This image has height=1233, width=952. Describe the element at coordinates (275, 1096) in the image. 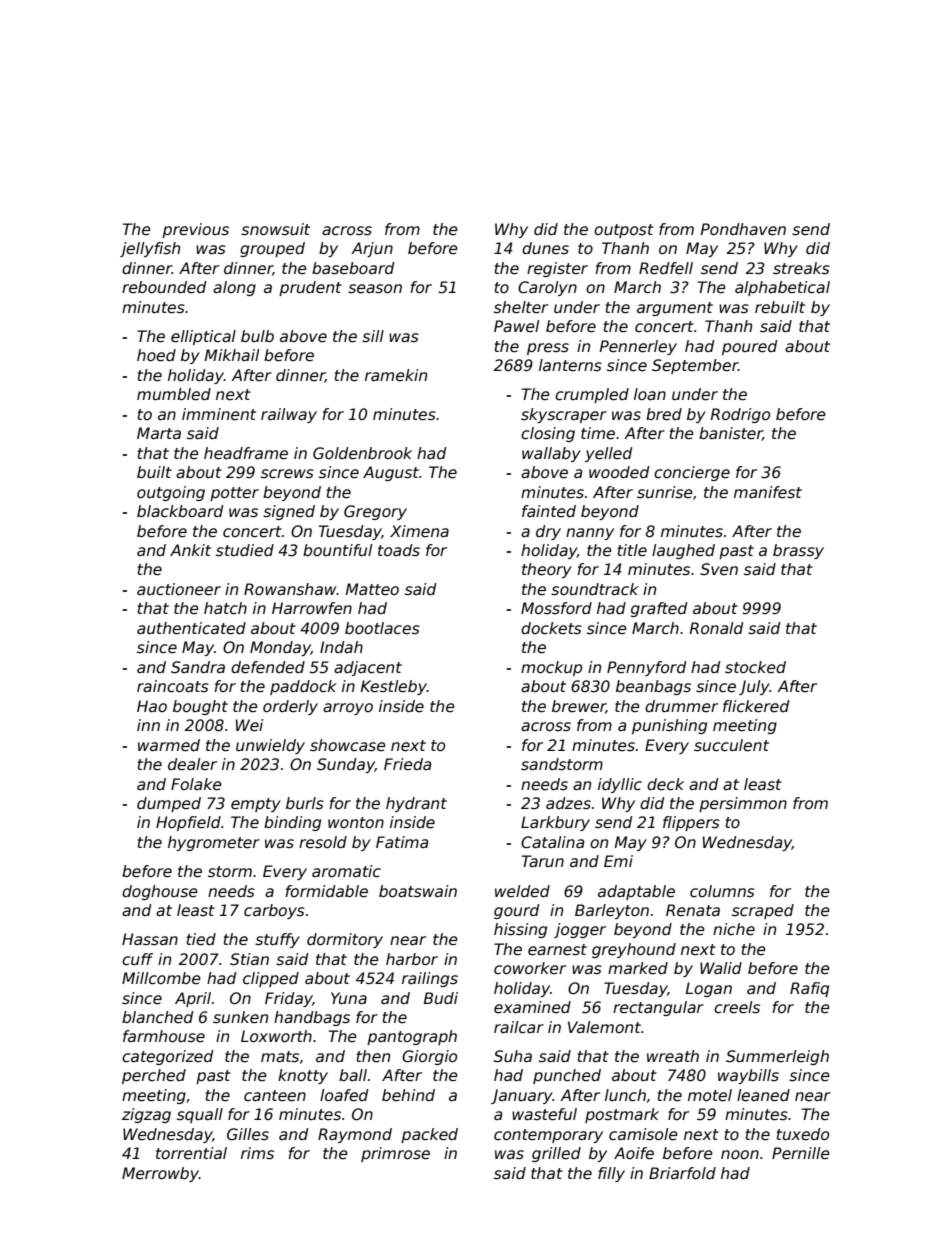

I see `canteen` at that location.
